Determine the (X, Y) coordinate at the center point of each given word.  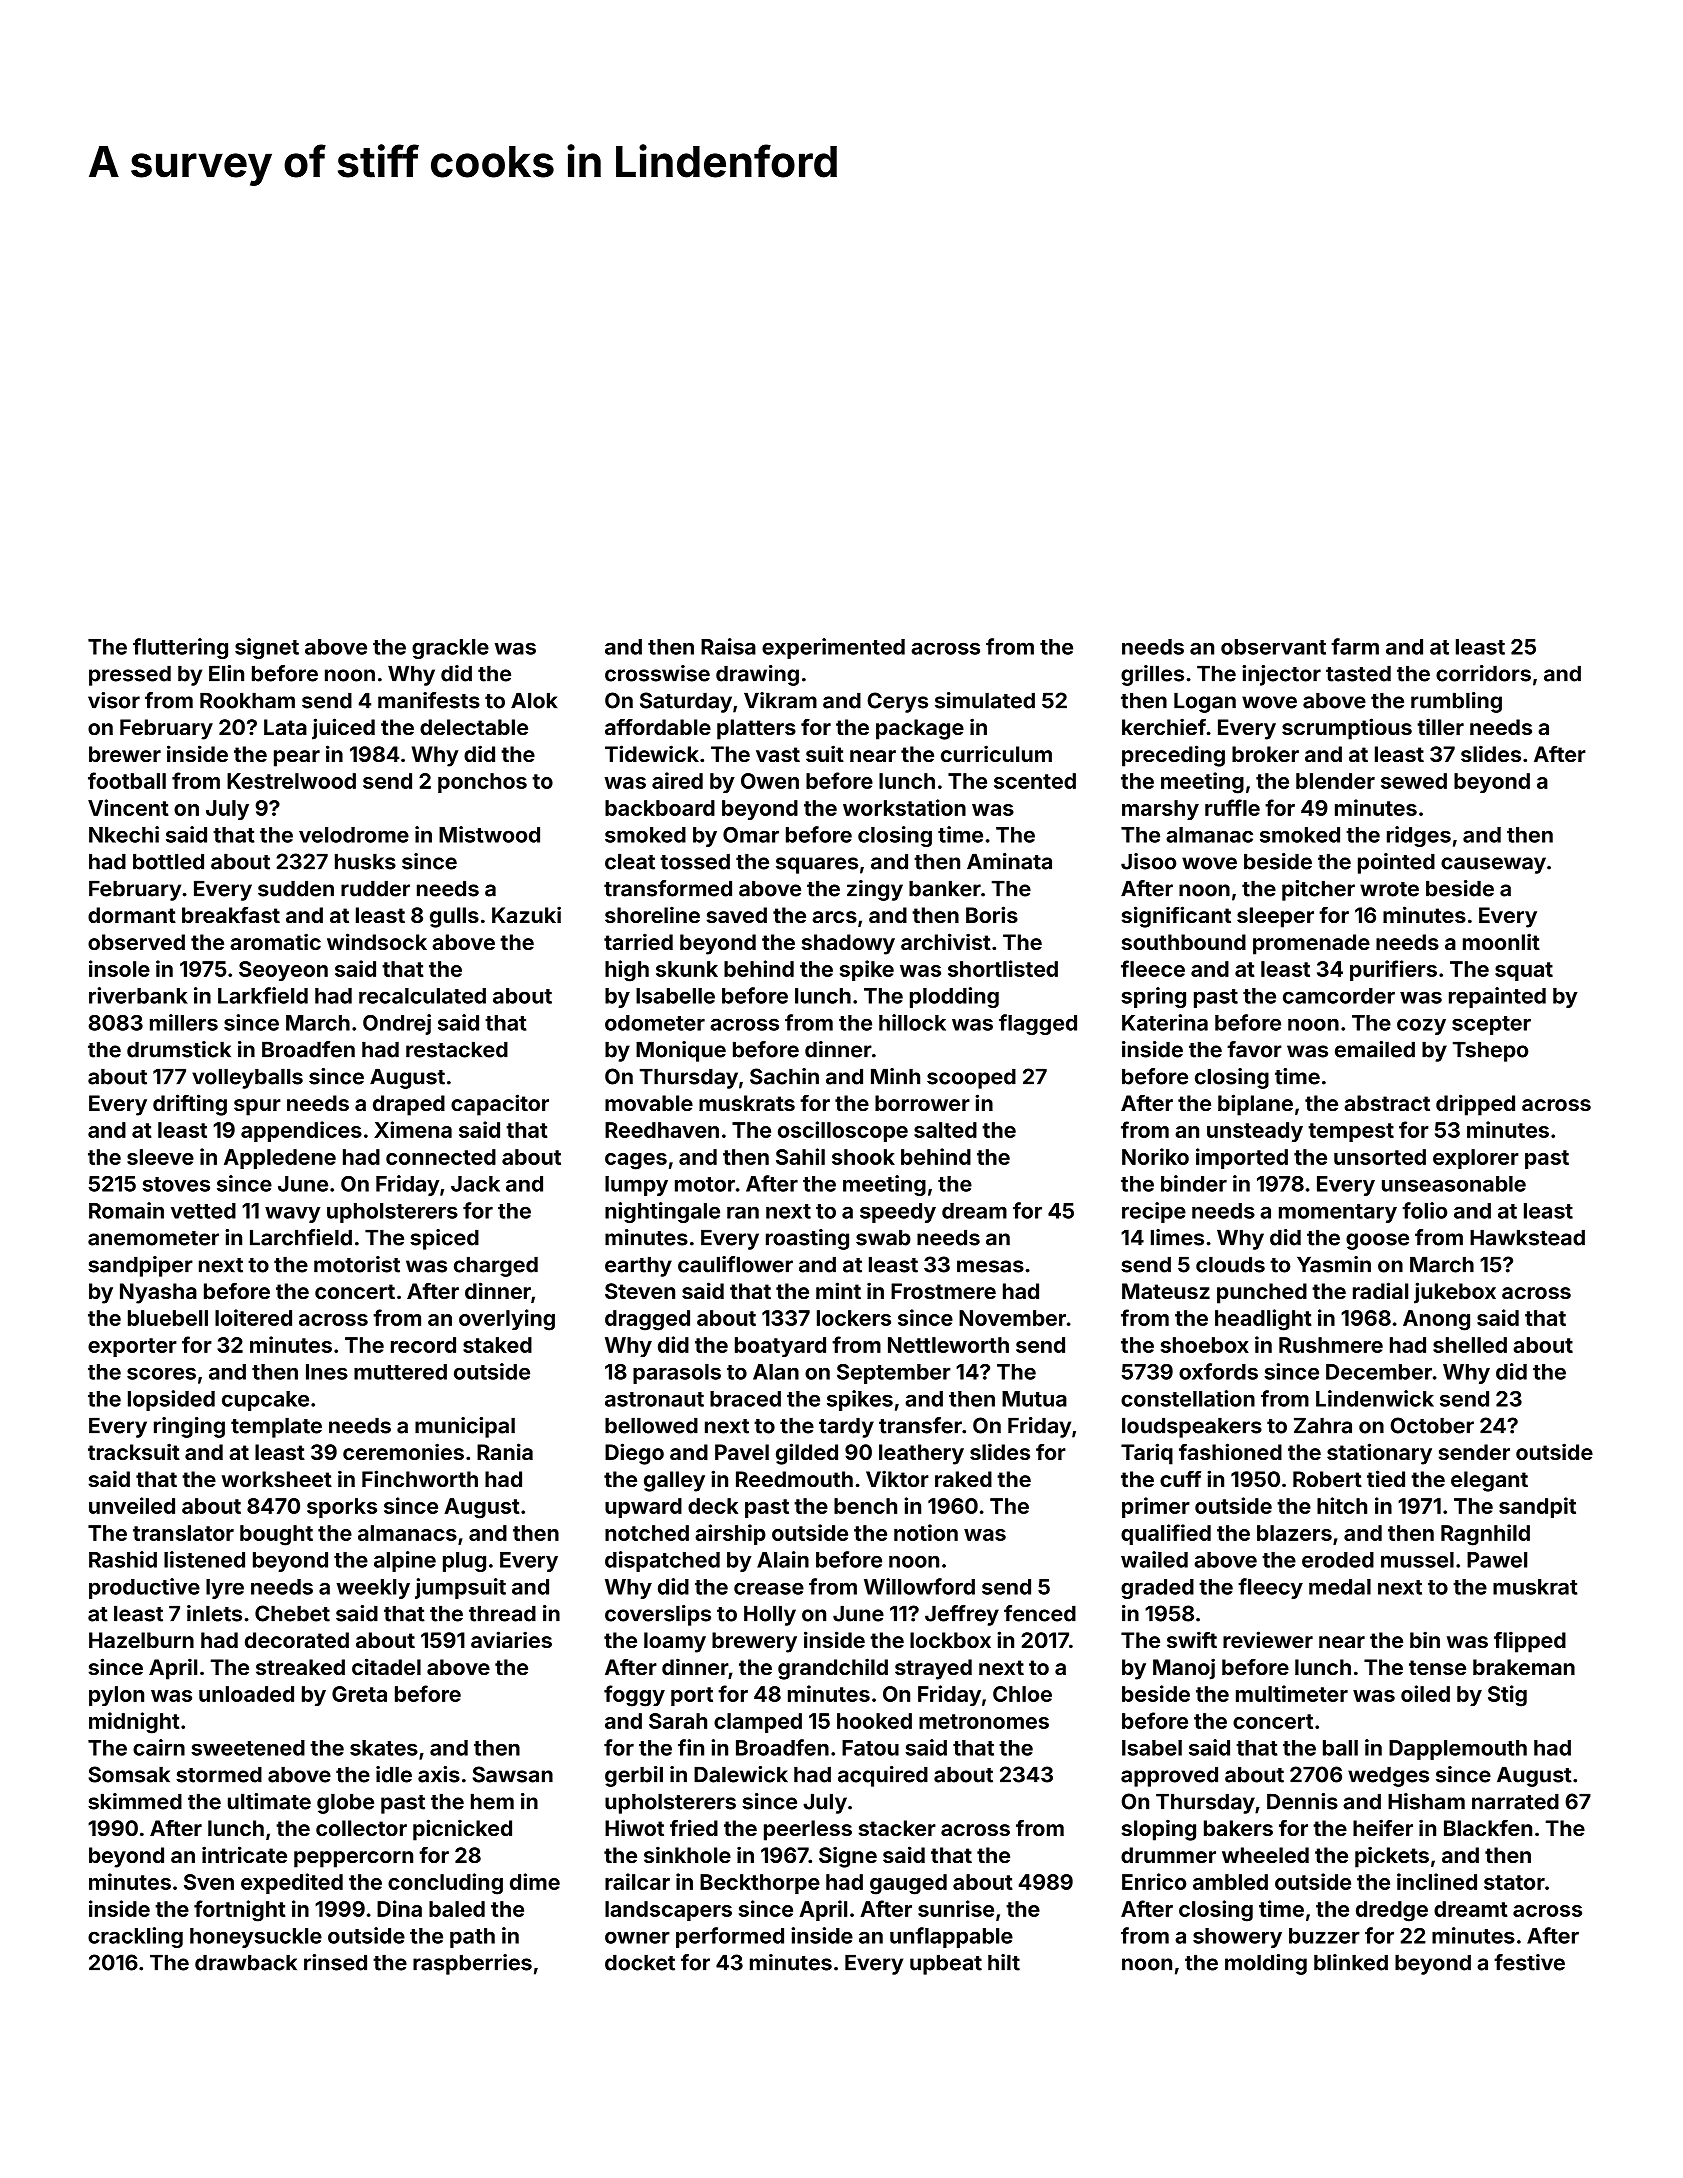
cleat (630, 861)
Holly (770, 1615)
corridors (1483, 673)
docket (640, 1962)
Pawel (1497, 1560)
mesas (990, 1266)
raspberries (472, 1964)
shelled (1470, 1345)
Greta (359, 1694)
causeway (1493, 865)
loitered (253, 1317)
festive (1529, 1962)
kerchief (1164, 726)
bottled (168, 861)
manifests (429, 700)
